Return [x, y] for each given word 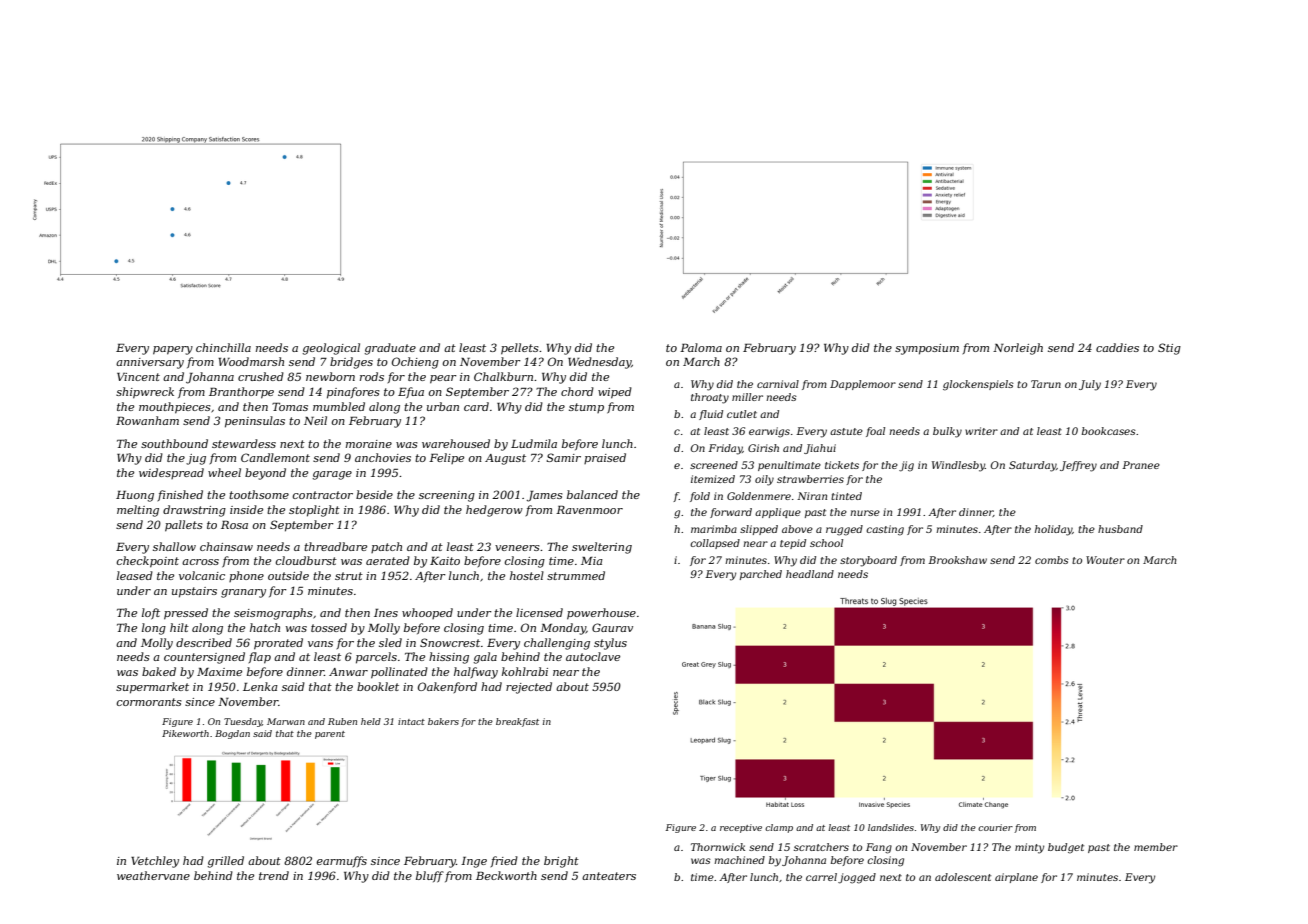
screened [714, 465]
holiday [1053, 530]
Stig [1169, 349]
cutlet [742, 414]
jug [196, 459]
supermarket [152, 688]
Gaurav [612, 627]
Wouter [1105, 560]
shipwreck [145, 393]
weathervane [153, 875]
